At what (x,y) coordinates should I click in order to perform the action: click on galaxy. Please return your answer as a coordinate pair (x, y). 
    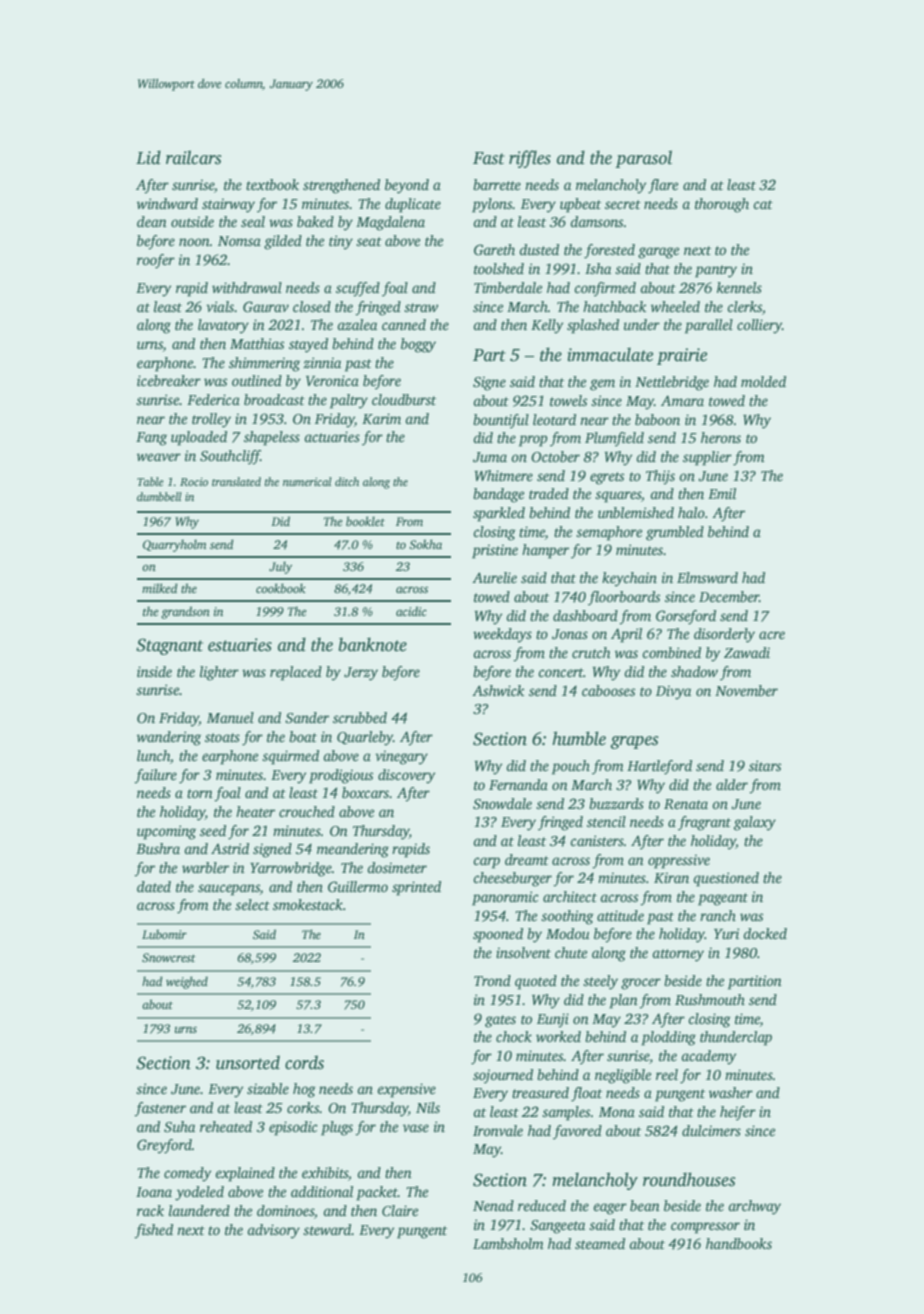
    Looking at the image, I should click on (755, 823).
